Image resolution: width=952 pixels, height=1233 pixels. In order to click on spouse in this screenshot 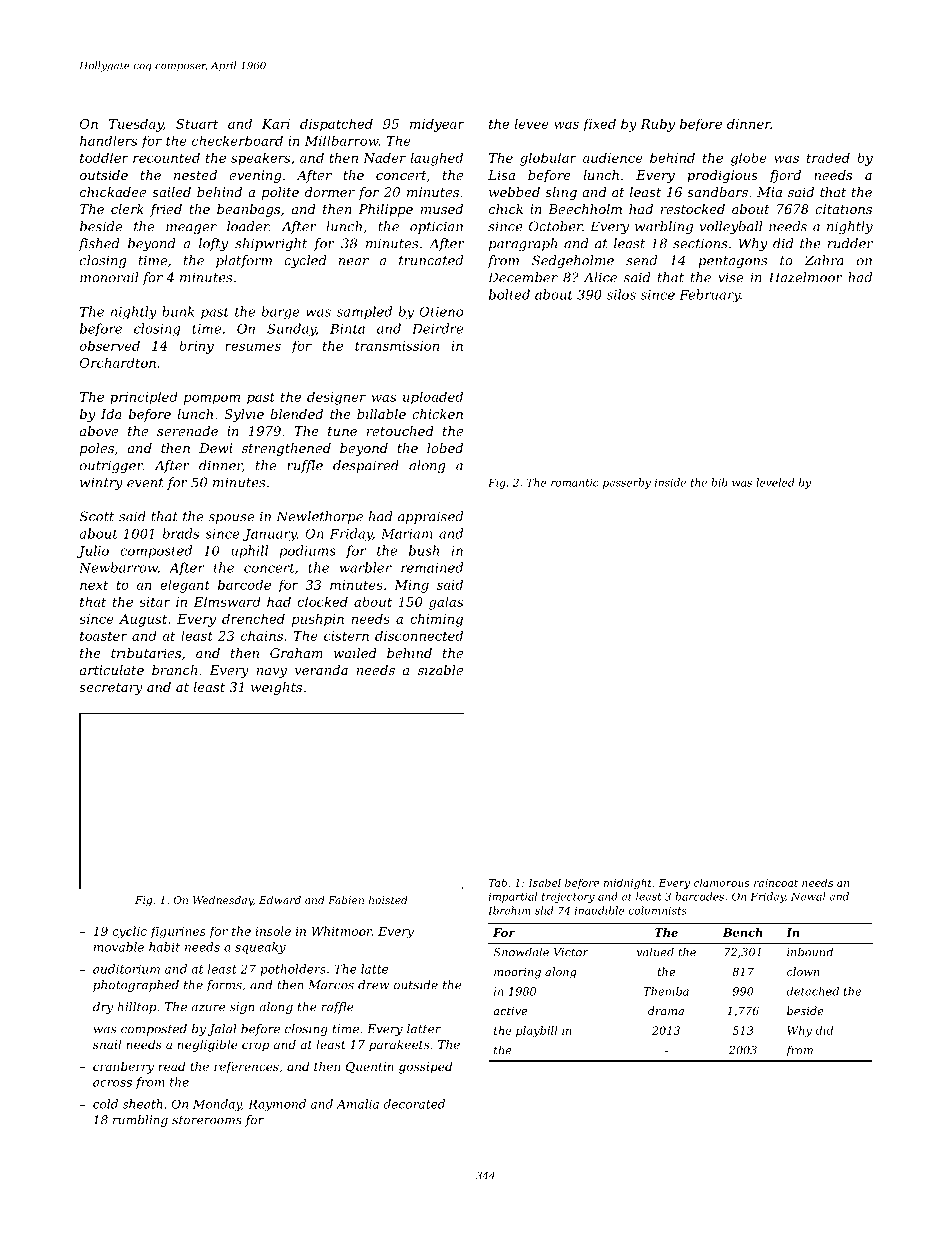, I will do `click(231, 519)`.
